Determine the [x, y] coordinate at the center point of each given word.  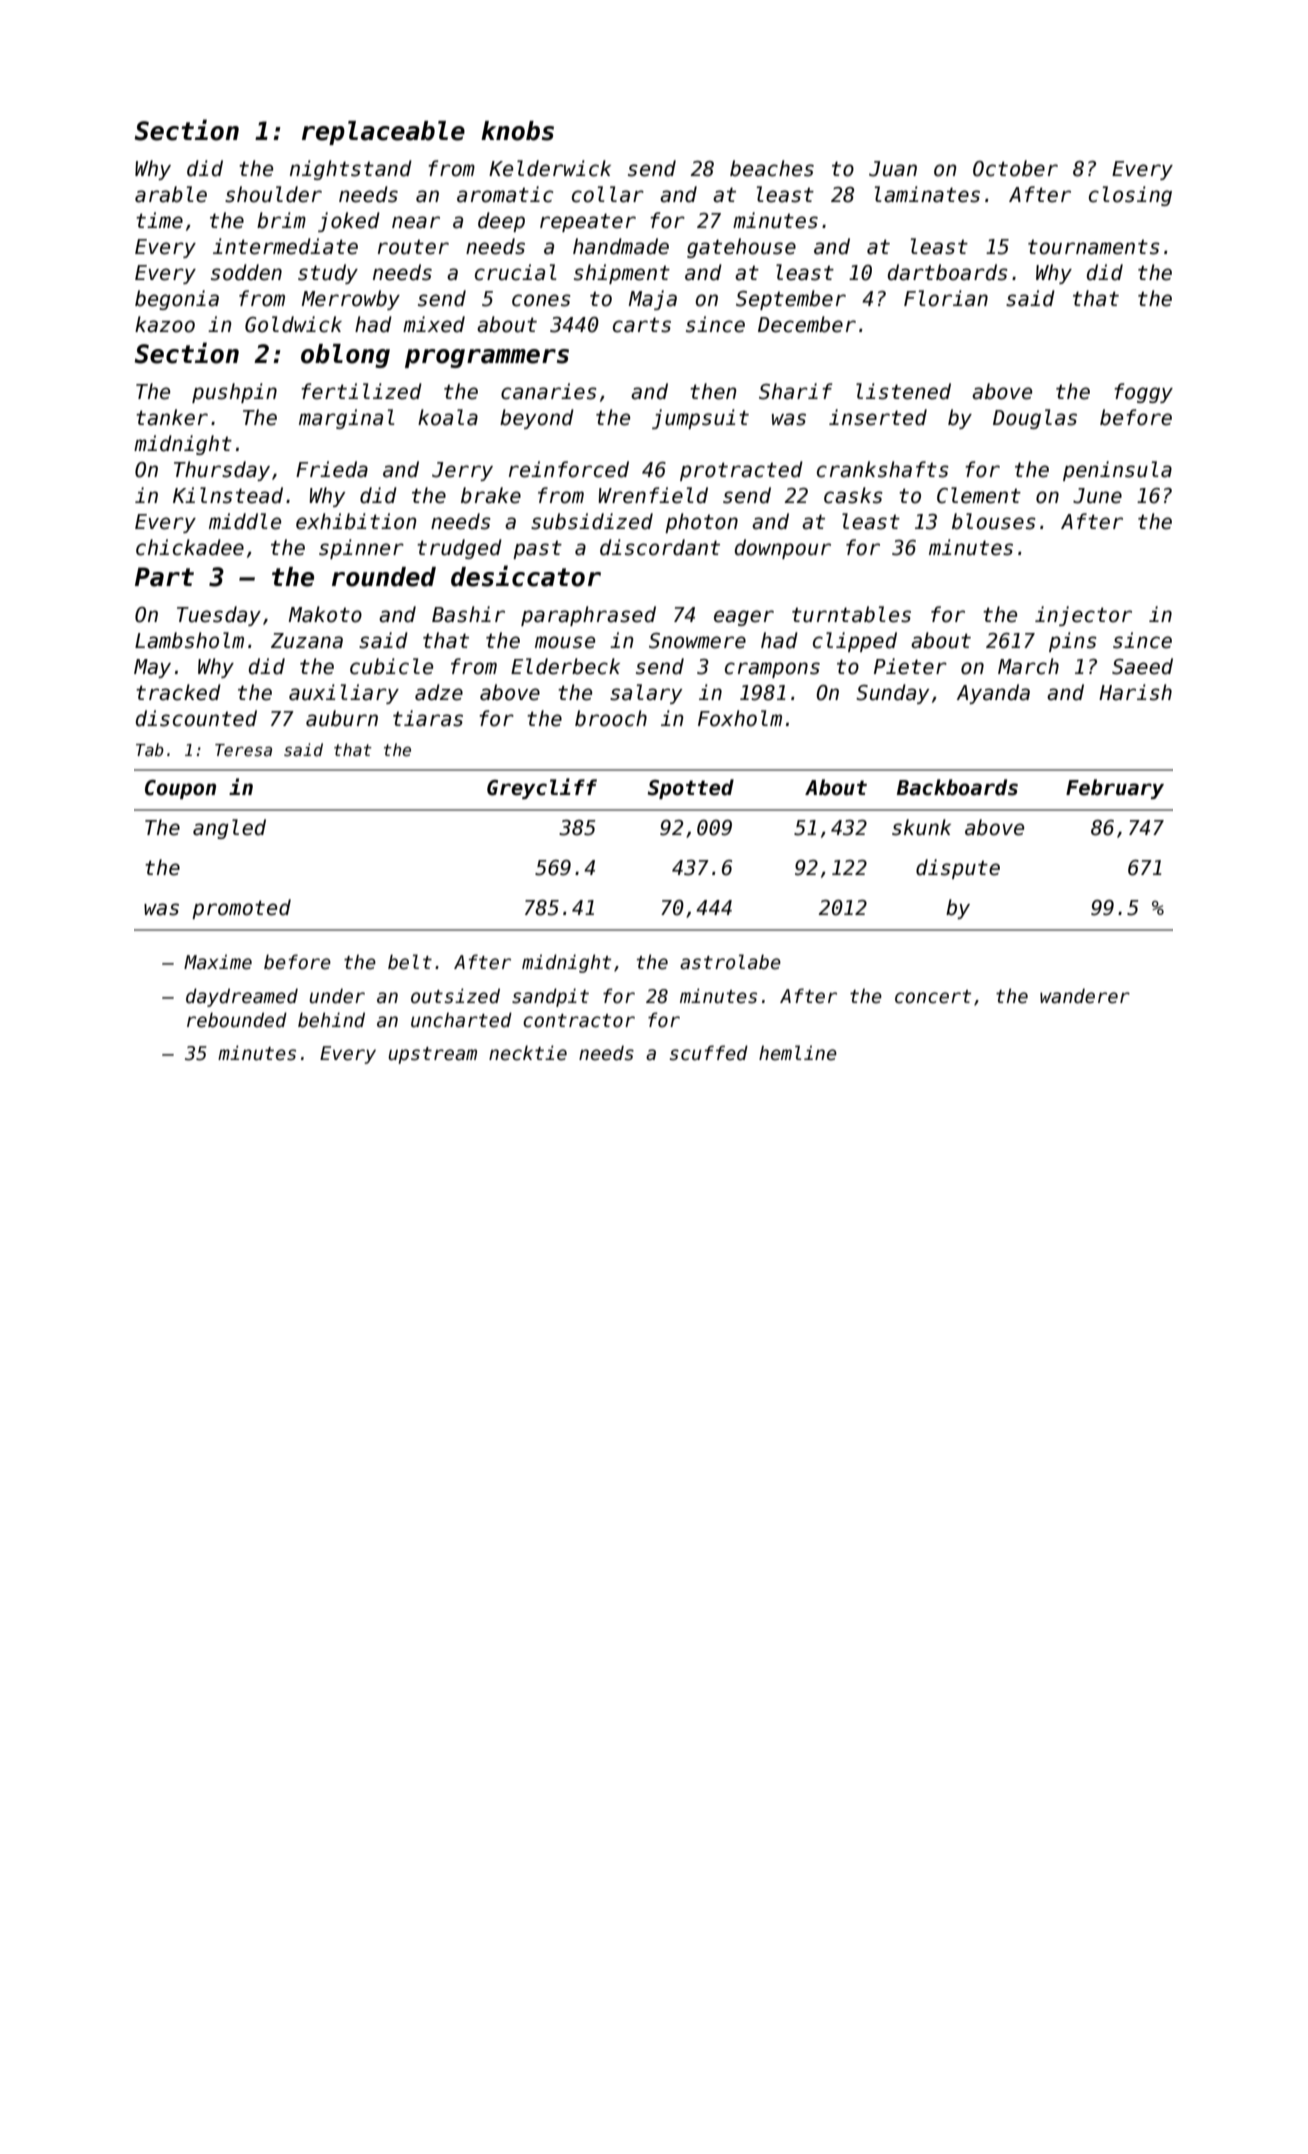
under [337, 996]
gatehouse [741, 248]
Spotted [691, 789]
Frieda [332, 469]
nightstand [351, 170]
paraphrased [588, 616]
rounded [384, 577]
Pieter [910, 666]
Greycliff [542, 788]
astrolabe [730, 962]
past [537, 550]
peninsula [1117, 471]
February [1115, 789]
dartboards [948, 272]
